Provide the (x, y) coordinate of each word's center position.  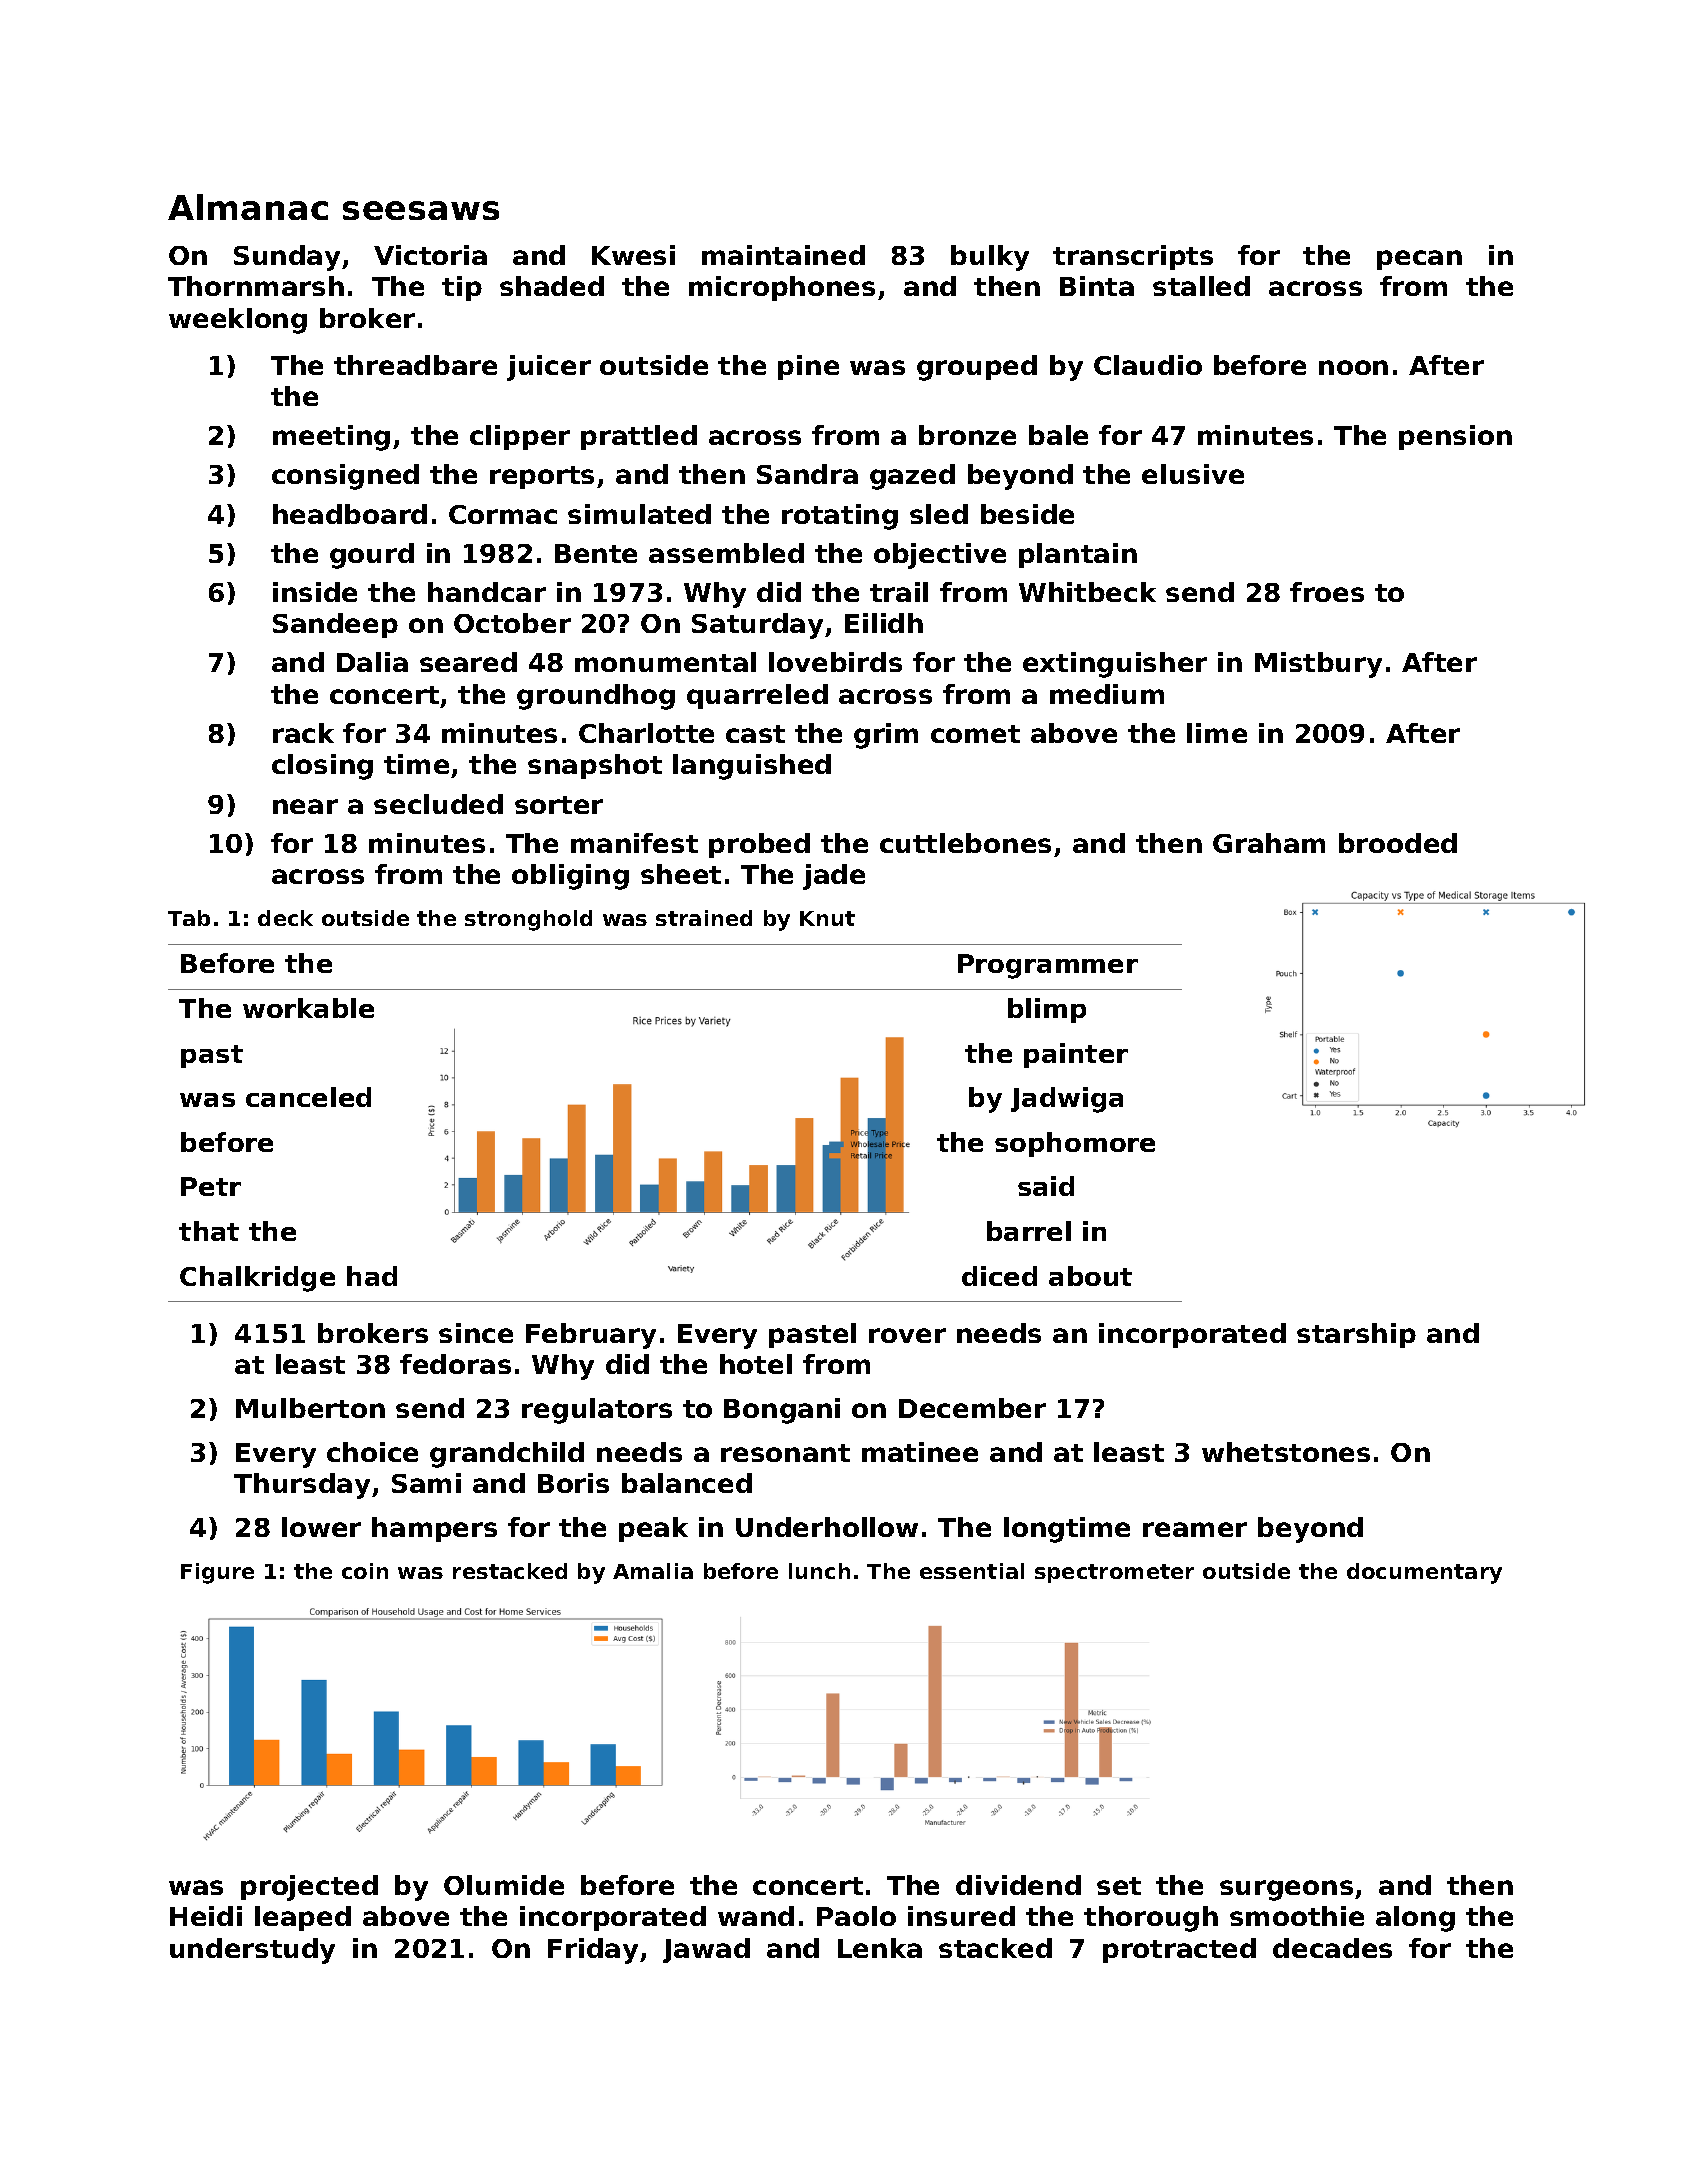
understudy (252, 1951)
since (476, 1333)
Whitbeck (1087, 592)
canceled (308, 1097)
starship (1356, 1335)
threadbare (415, 365)
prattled (639, 437)
